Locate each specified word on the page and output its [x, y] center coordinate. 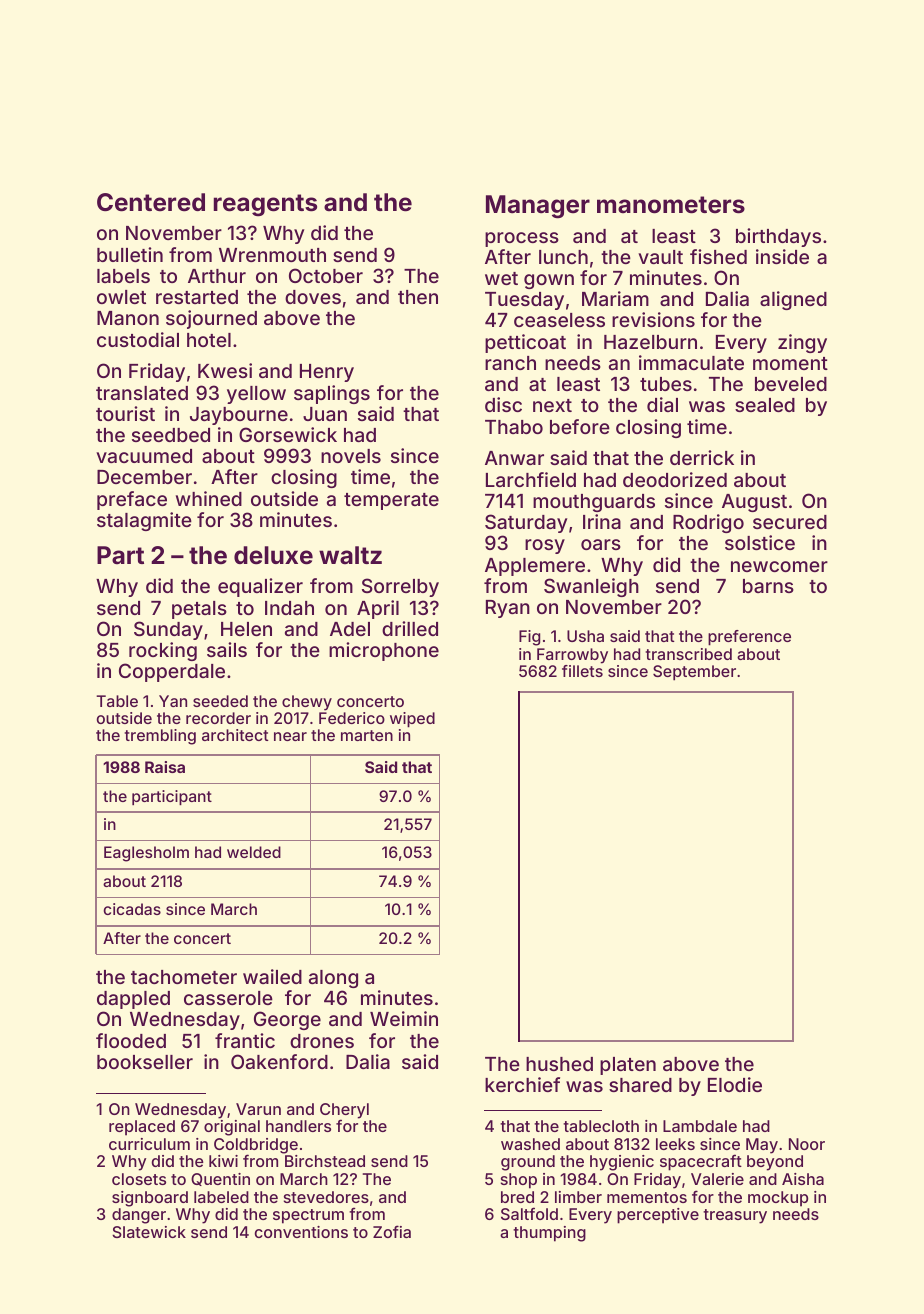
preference [749, 638]
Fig [529, 638]
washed [530, 1144]
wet [501, 278]
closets [139, 1179]
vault [660, 257]
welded [254, 852]
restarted [197, 297]
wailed [272, 976]
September [694, 673]
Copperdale [172, 672]
